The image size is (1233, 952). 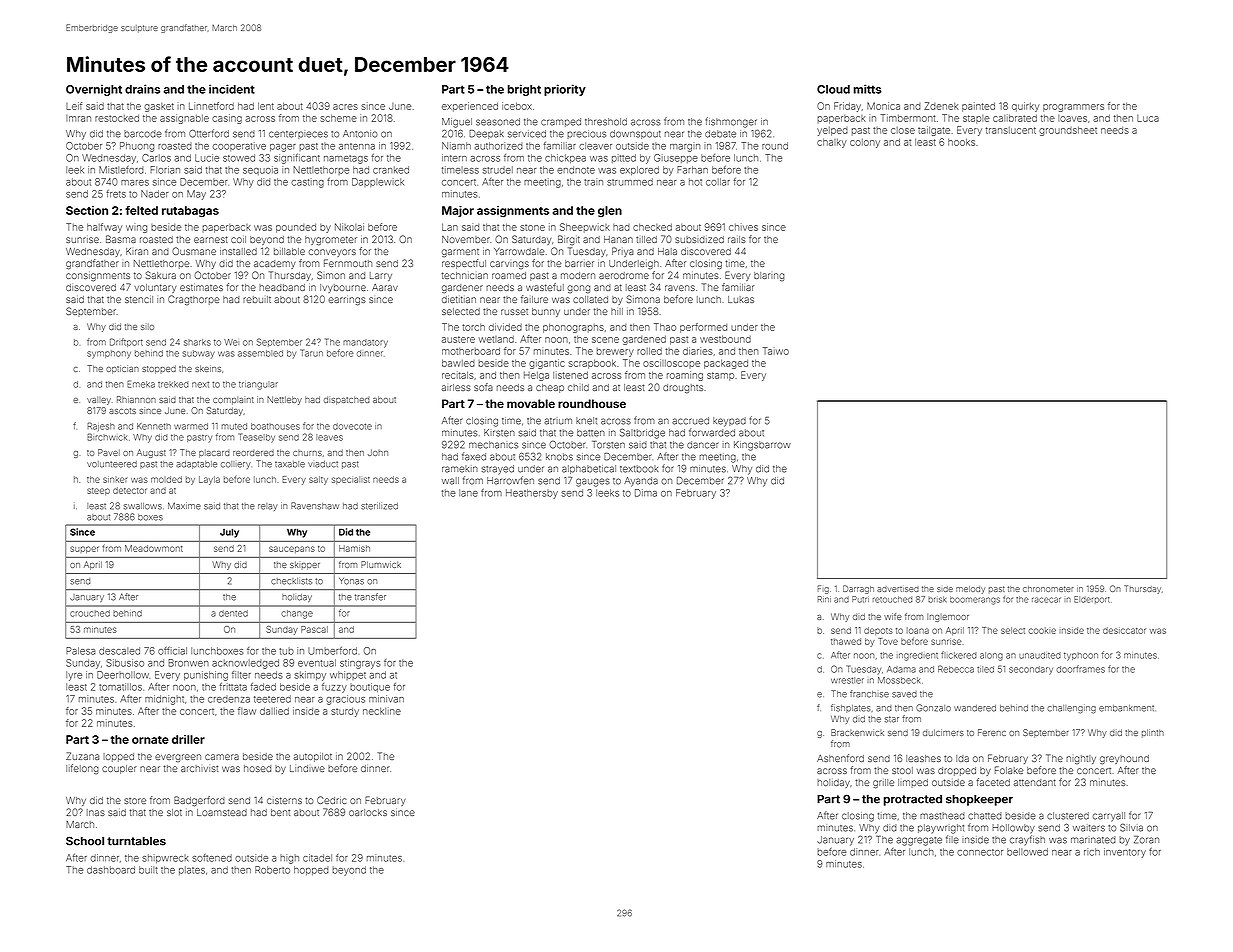 I want to click on programmers, so click(x=1073, y=108).
